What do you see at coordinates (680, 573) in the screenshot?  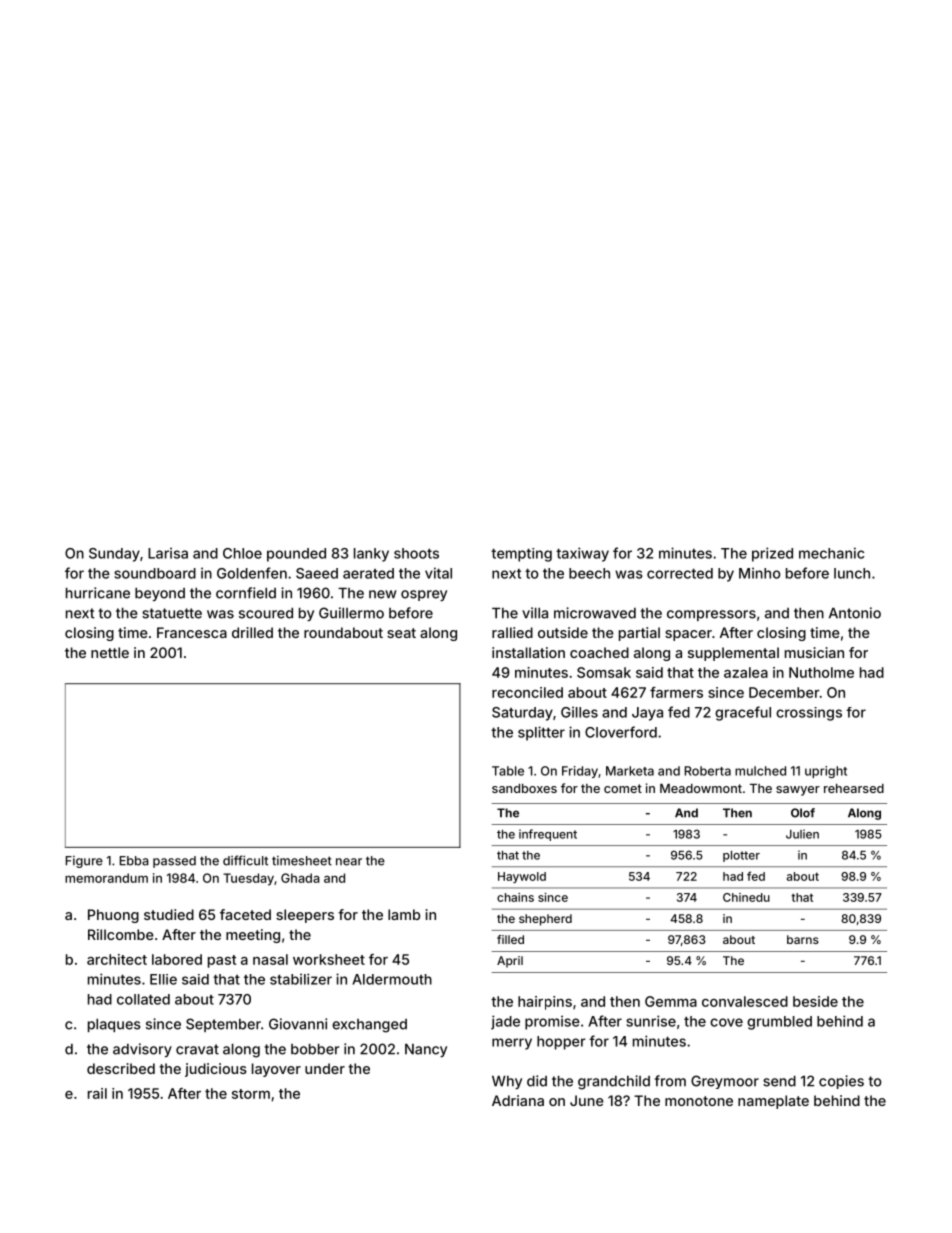 I see `corrected` at bounding box center [680, 573].
